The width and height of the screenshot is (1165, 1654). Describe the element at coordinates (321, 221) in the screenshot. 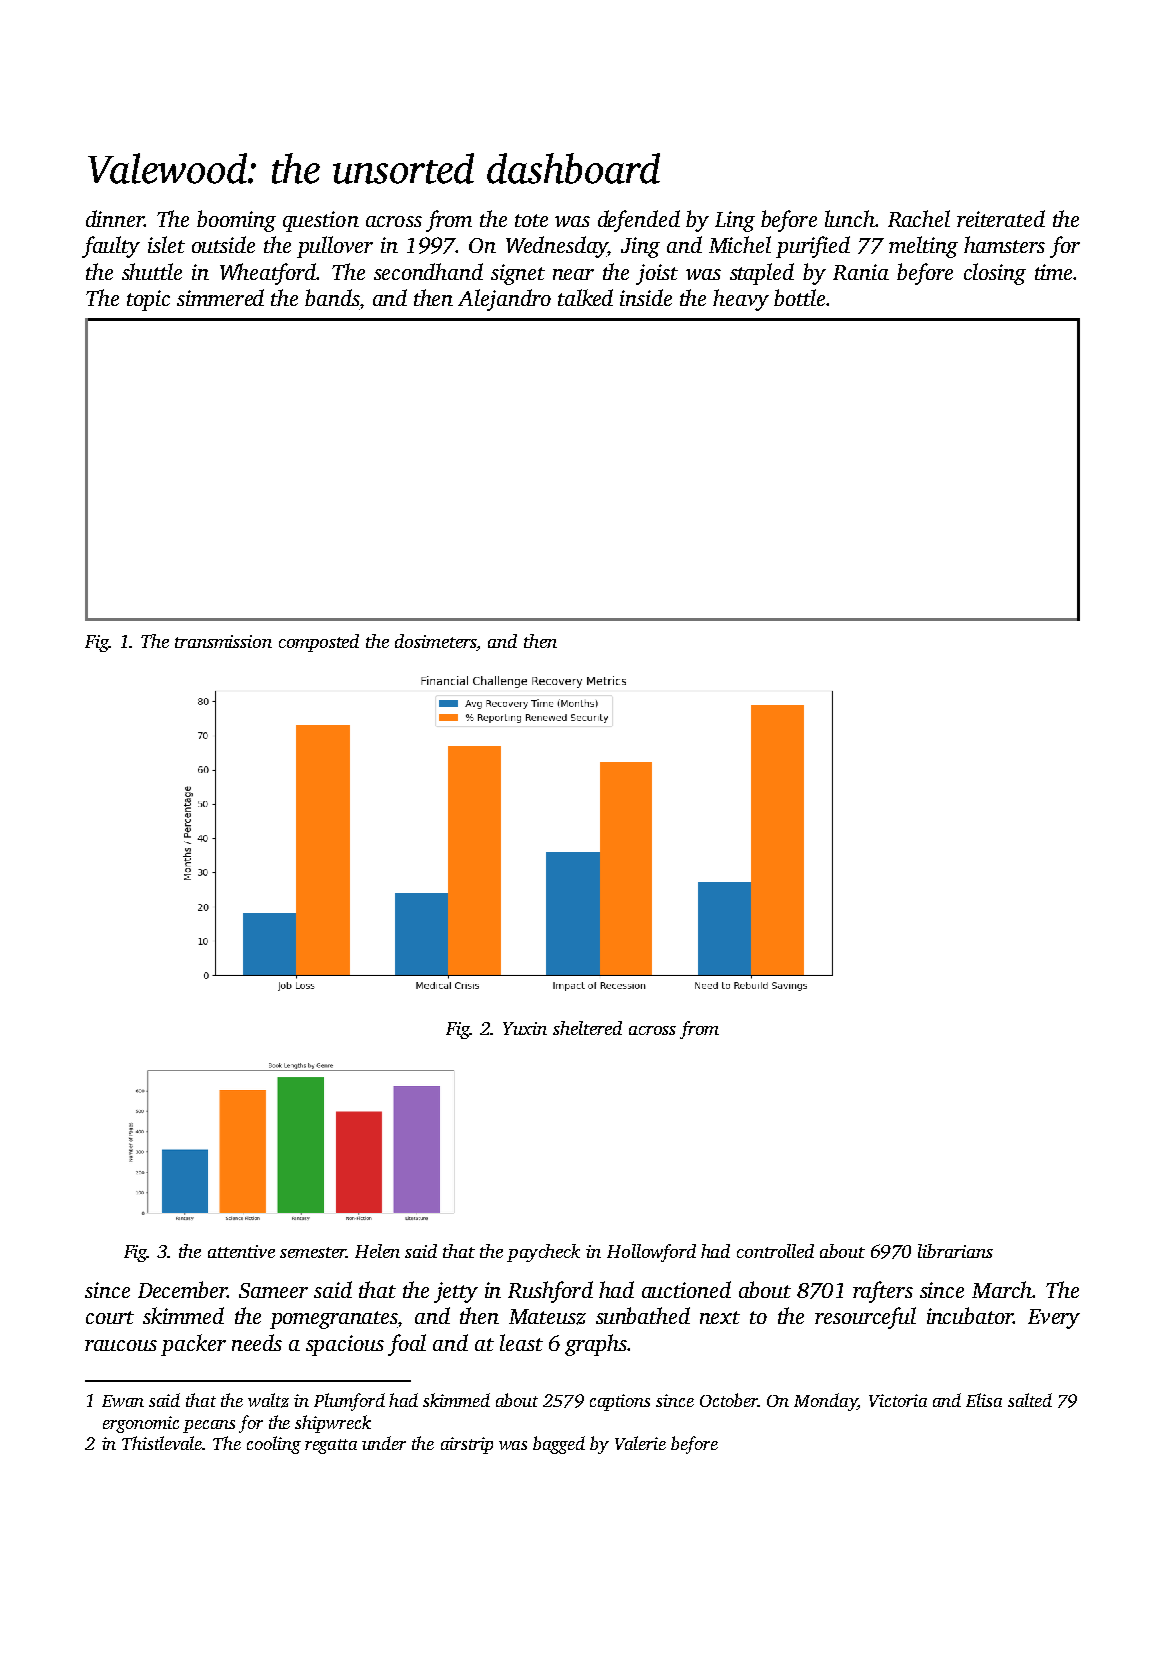

I see `question` at that location.
